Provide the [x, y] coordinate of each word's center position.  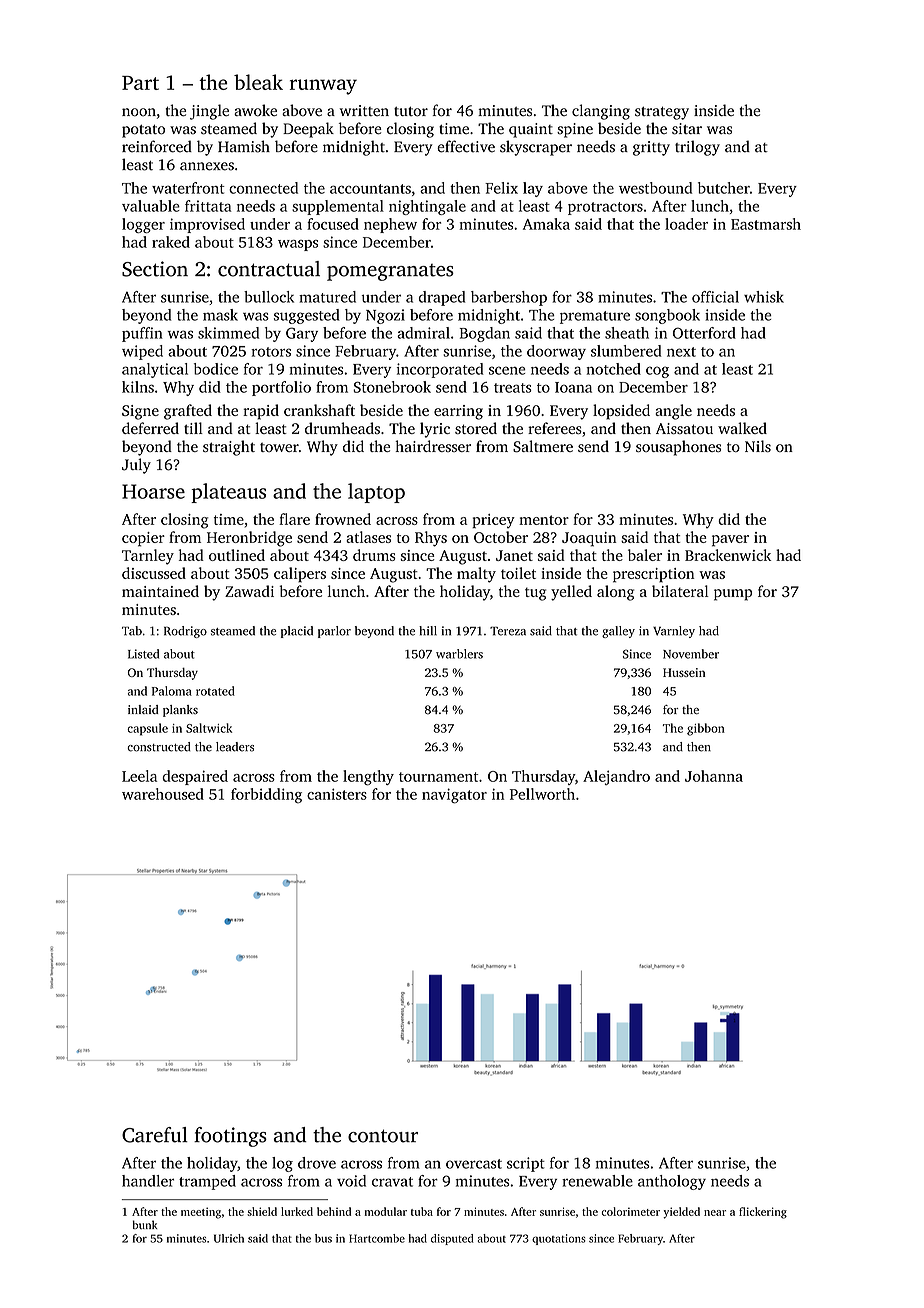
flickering [763, 1213]
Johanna [714, 776]
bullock [269, 297]
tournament [438, 777]
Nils [758, 446]
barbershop [509, 298]
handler [148, 1181]
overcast [474, 1164]
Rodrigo [185, 632]
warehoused [163, 794]
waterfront [188, 188]
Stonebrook [392, 387]
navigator [454, 796]
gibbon [706, 729]
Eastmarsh [766, 224]
